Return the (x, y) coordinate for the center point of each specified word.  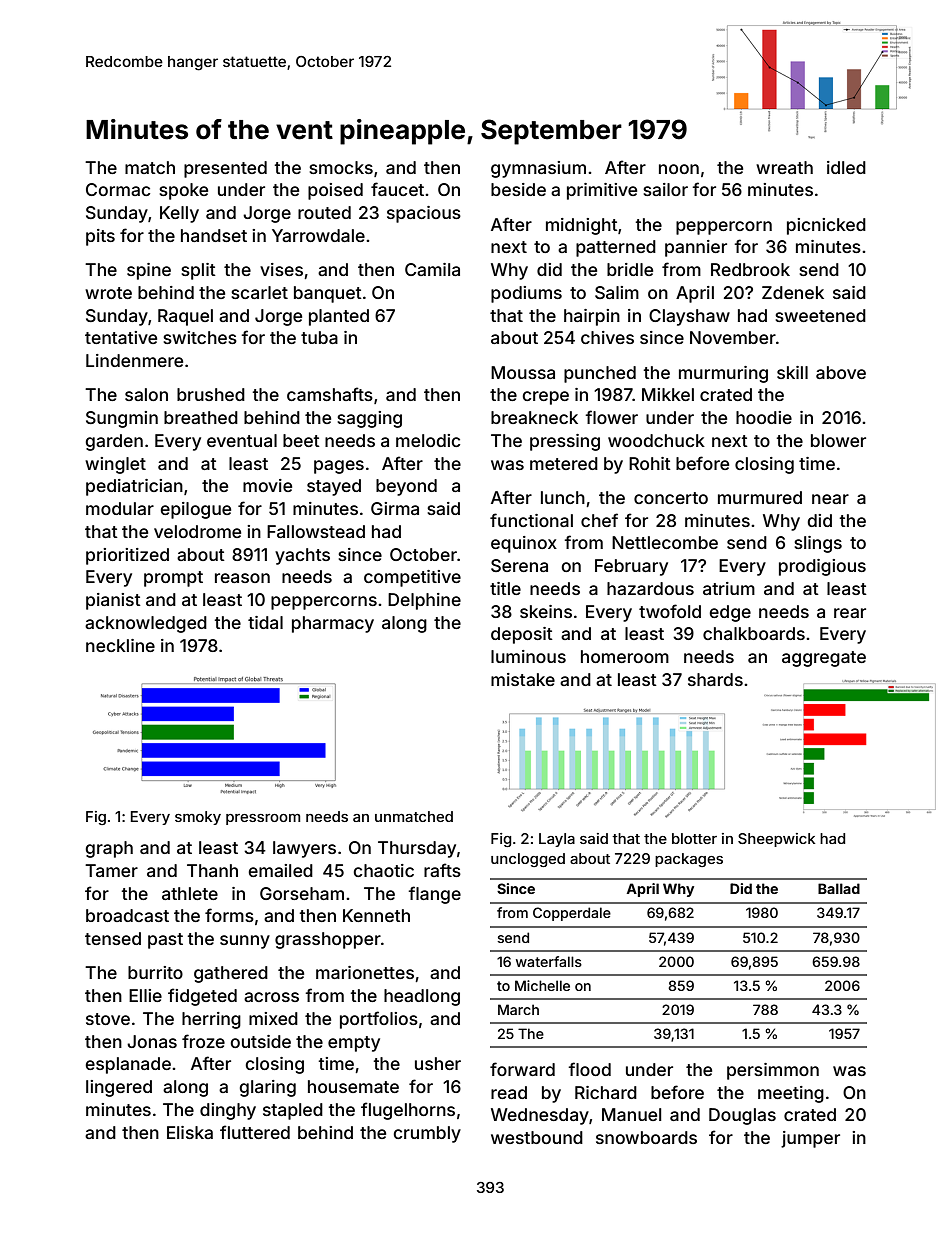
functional (531, 520)
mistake (523, 679)
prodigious (822, 567)
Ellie (145, 995)
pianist (113, 601)
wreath (784, 167)
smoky (198, 818)
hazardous (650, 588)
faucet (397, 189)
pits (100, 237)
